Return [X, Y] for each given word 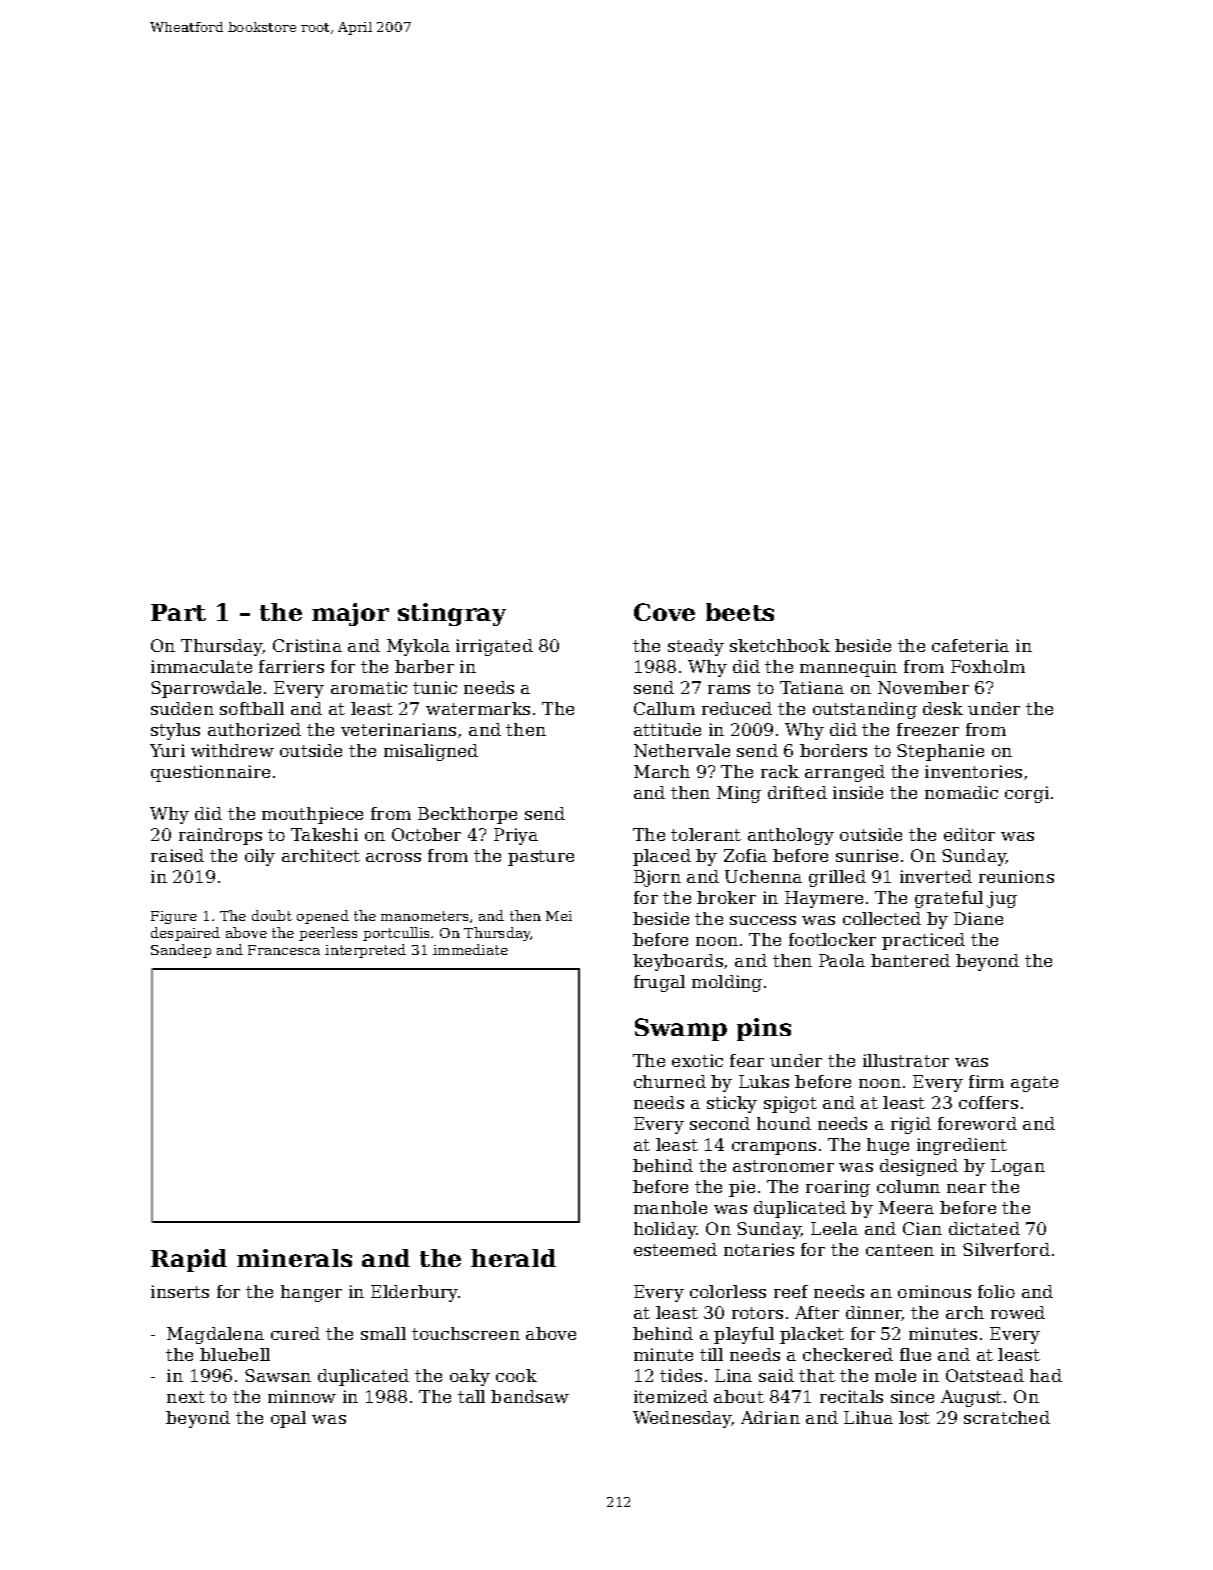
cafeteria [970, 645]
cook [516, 1375]
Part [178, 612]
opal [288, 1419]
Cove [664, 612]
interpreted [365, 951]
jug [1002, 899]
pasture [541, 858]
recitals [851, 1396]
